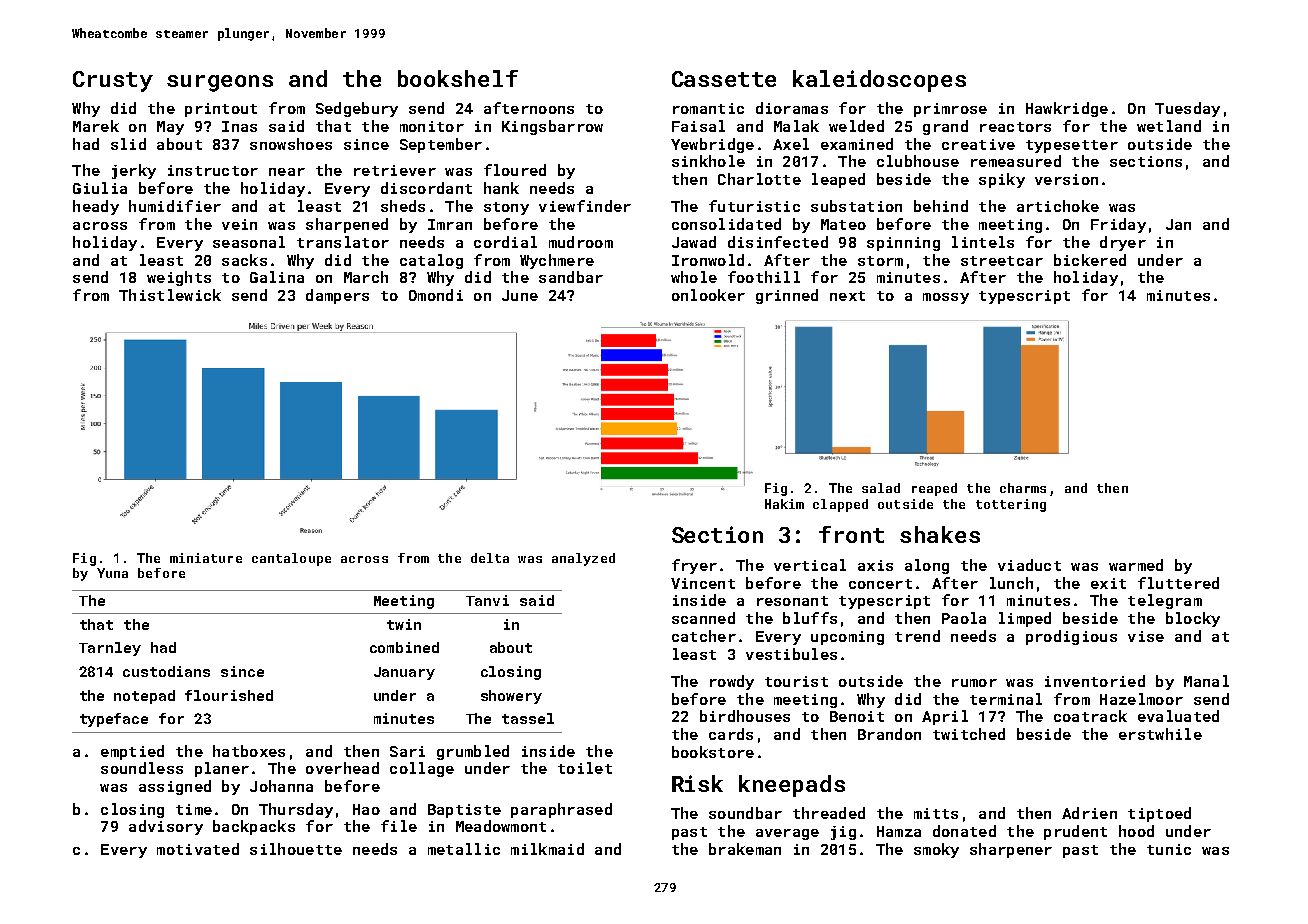  I want to click on bickered, so click(1090, 260).
